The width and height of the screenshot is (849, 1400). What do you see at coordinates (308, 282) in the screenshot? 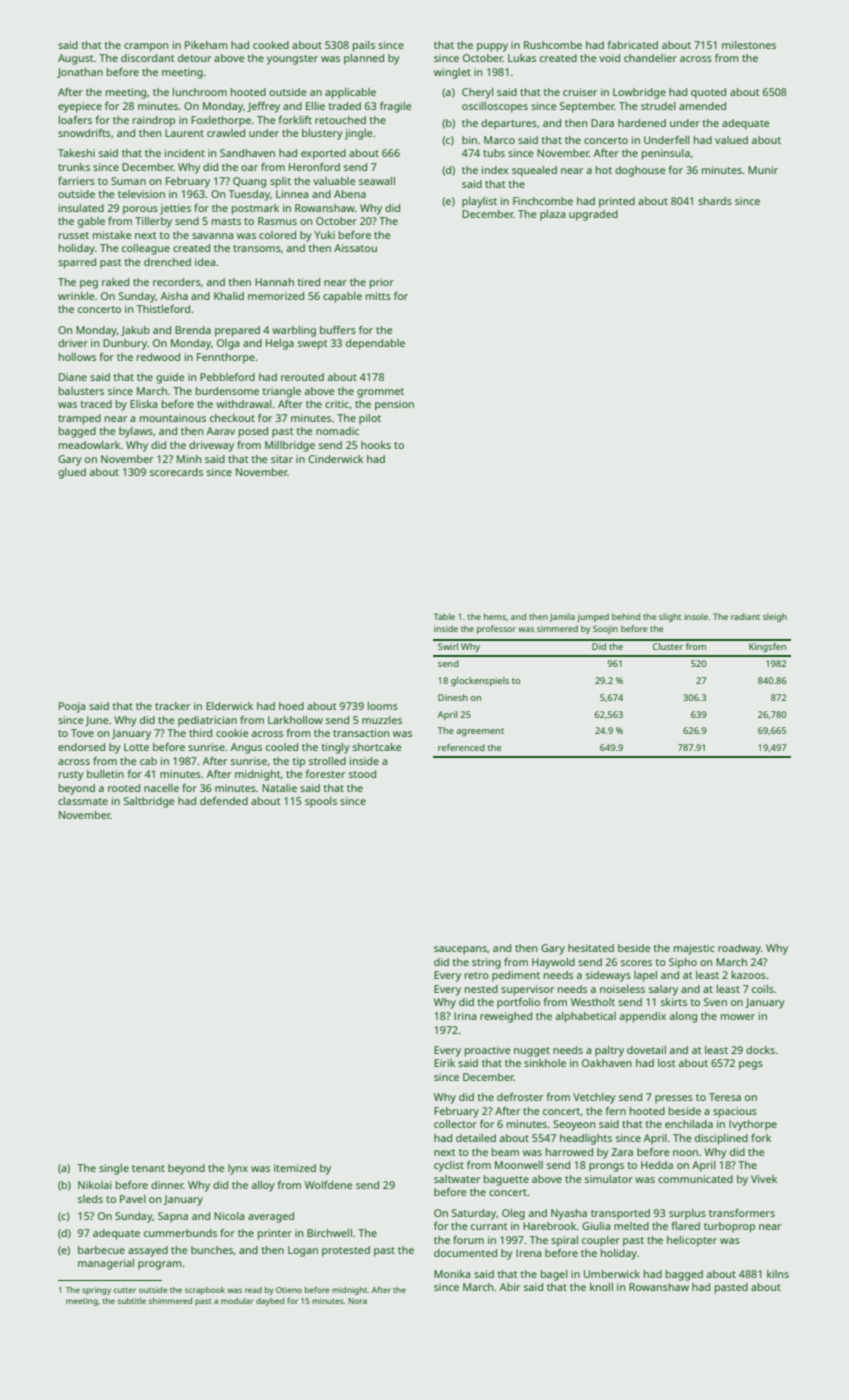
I see `tired` at bounding box center [308, 282].
